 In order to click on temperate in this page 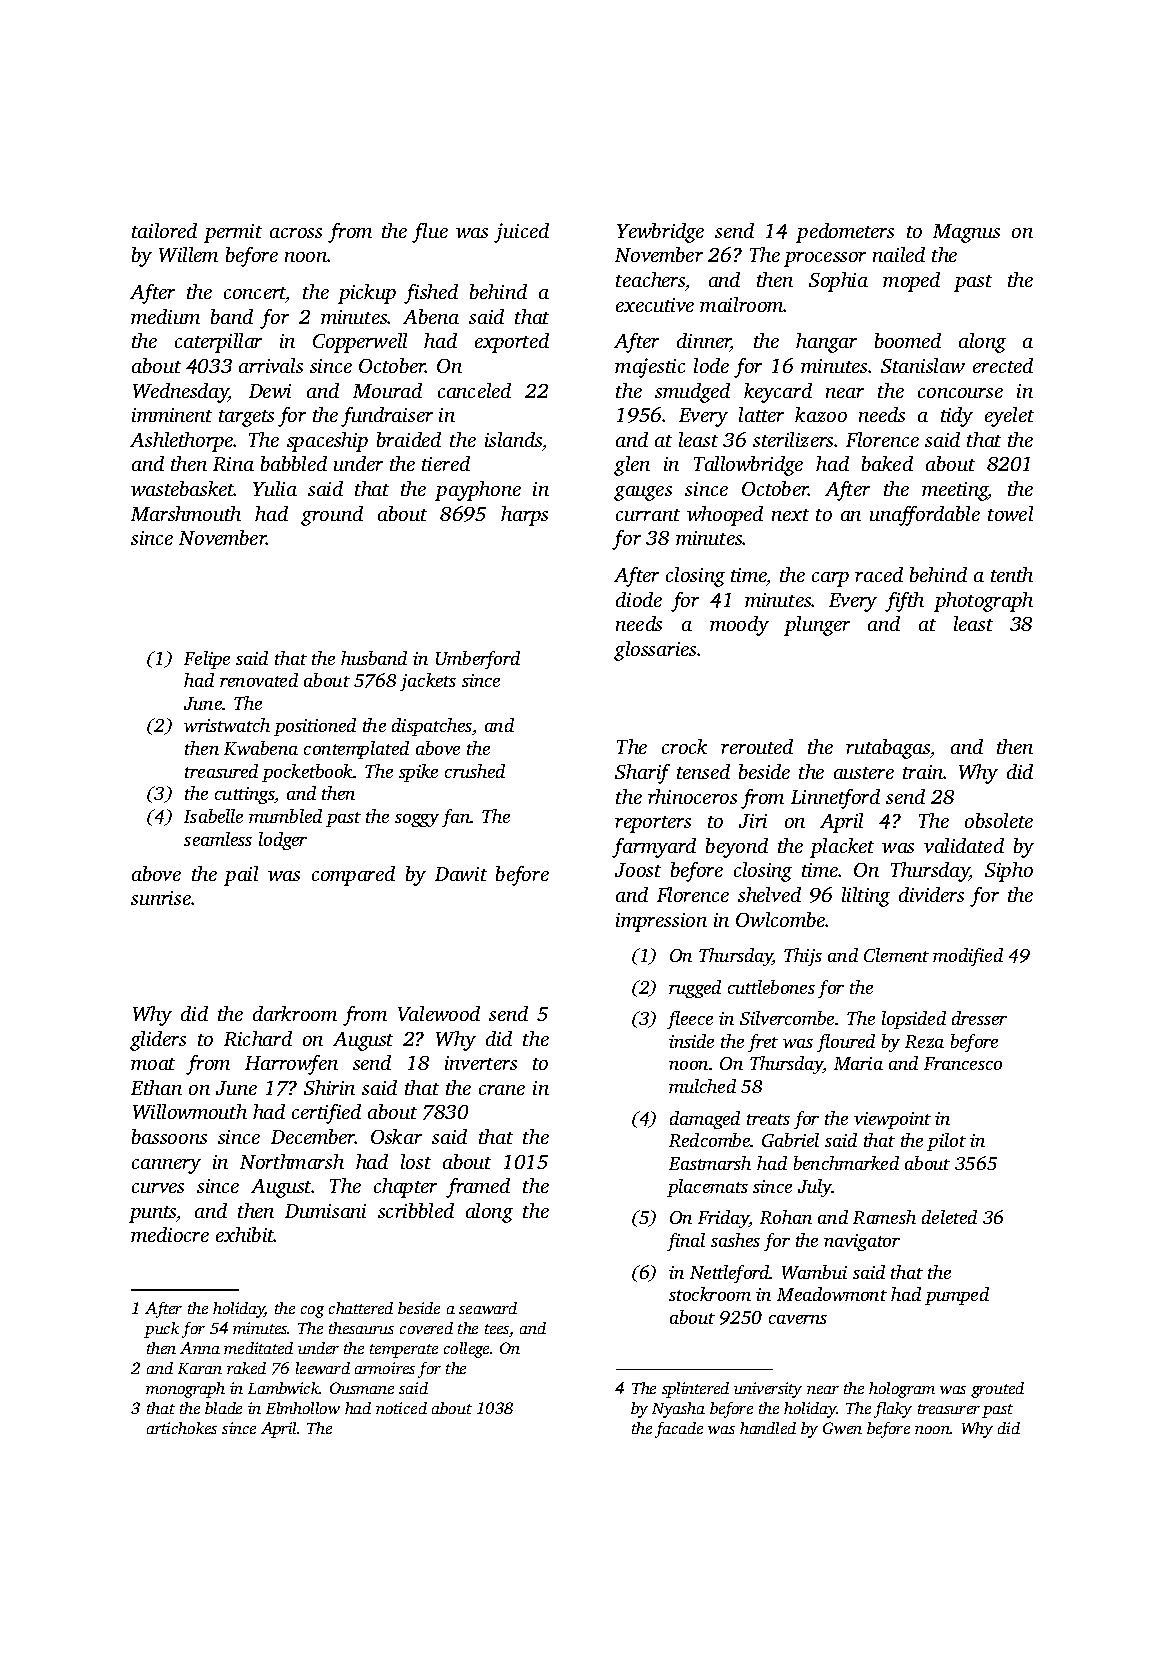, I will do `click(404, 1351)`.
